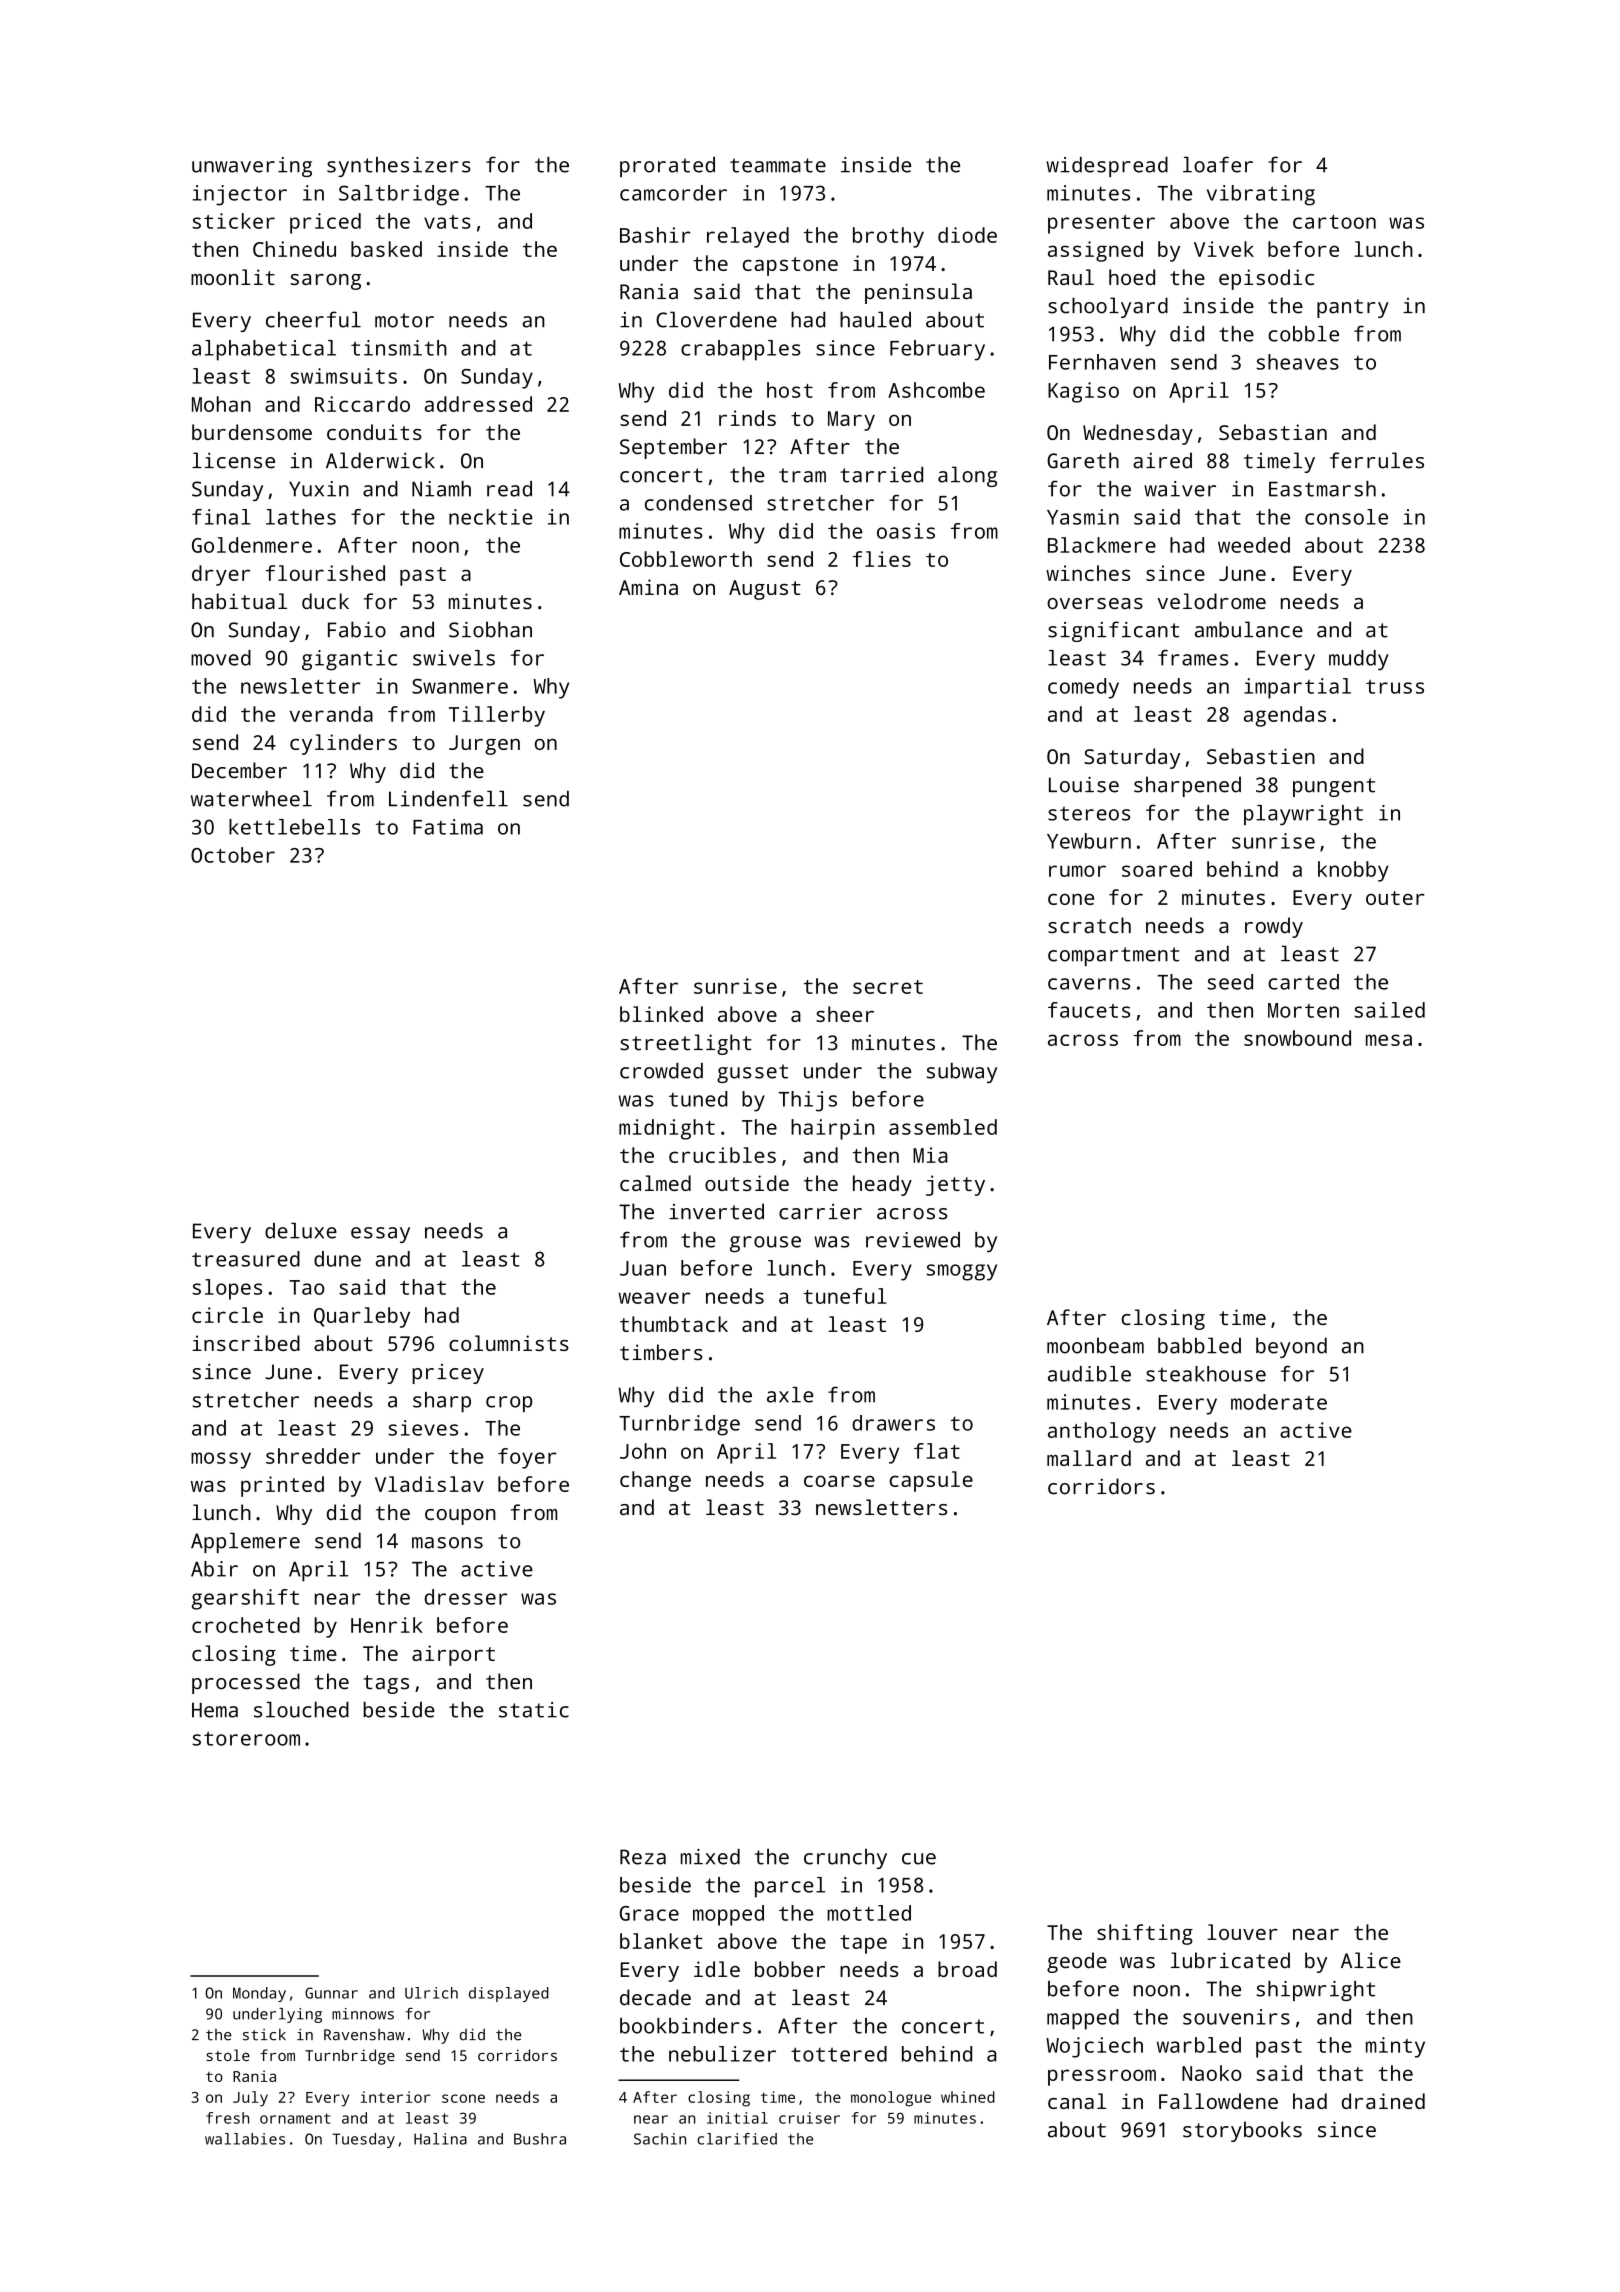 The width and height of the screenshot is (1620, 2292). Describe the element at coordinates (655, 235) in the screenshot. I see `Bashir` at that location.
